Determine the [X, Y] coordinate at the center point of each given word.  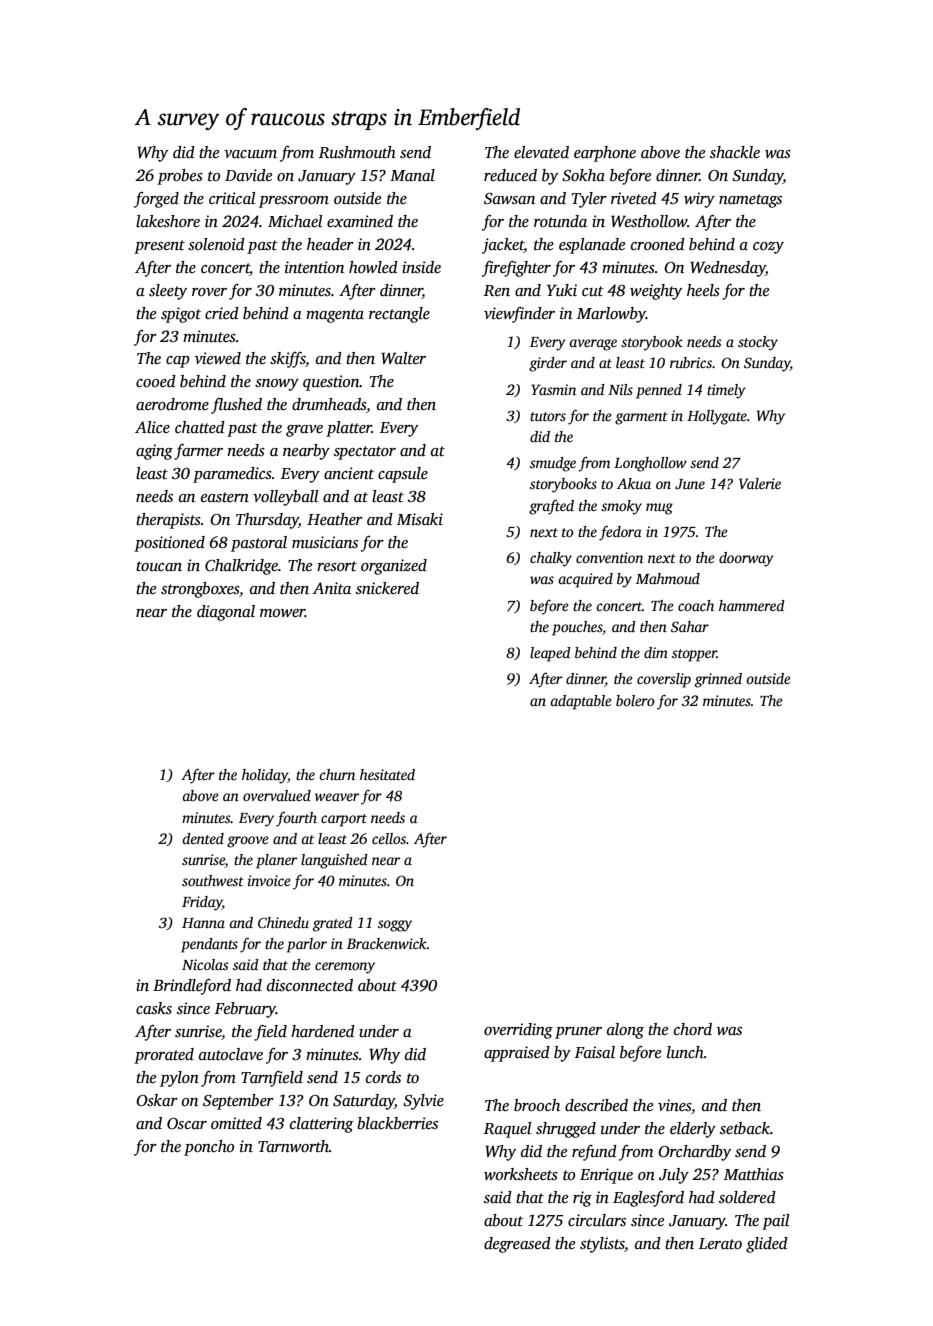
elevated [541, 152]
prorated [164, 1056]
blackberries [397, 1123]
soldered [747, 1197]
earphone [605, 154]
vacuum [250, 154]
